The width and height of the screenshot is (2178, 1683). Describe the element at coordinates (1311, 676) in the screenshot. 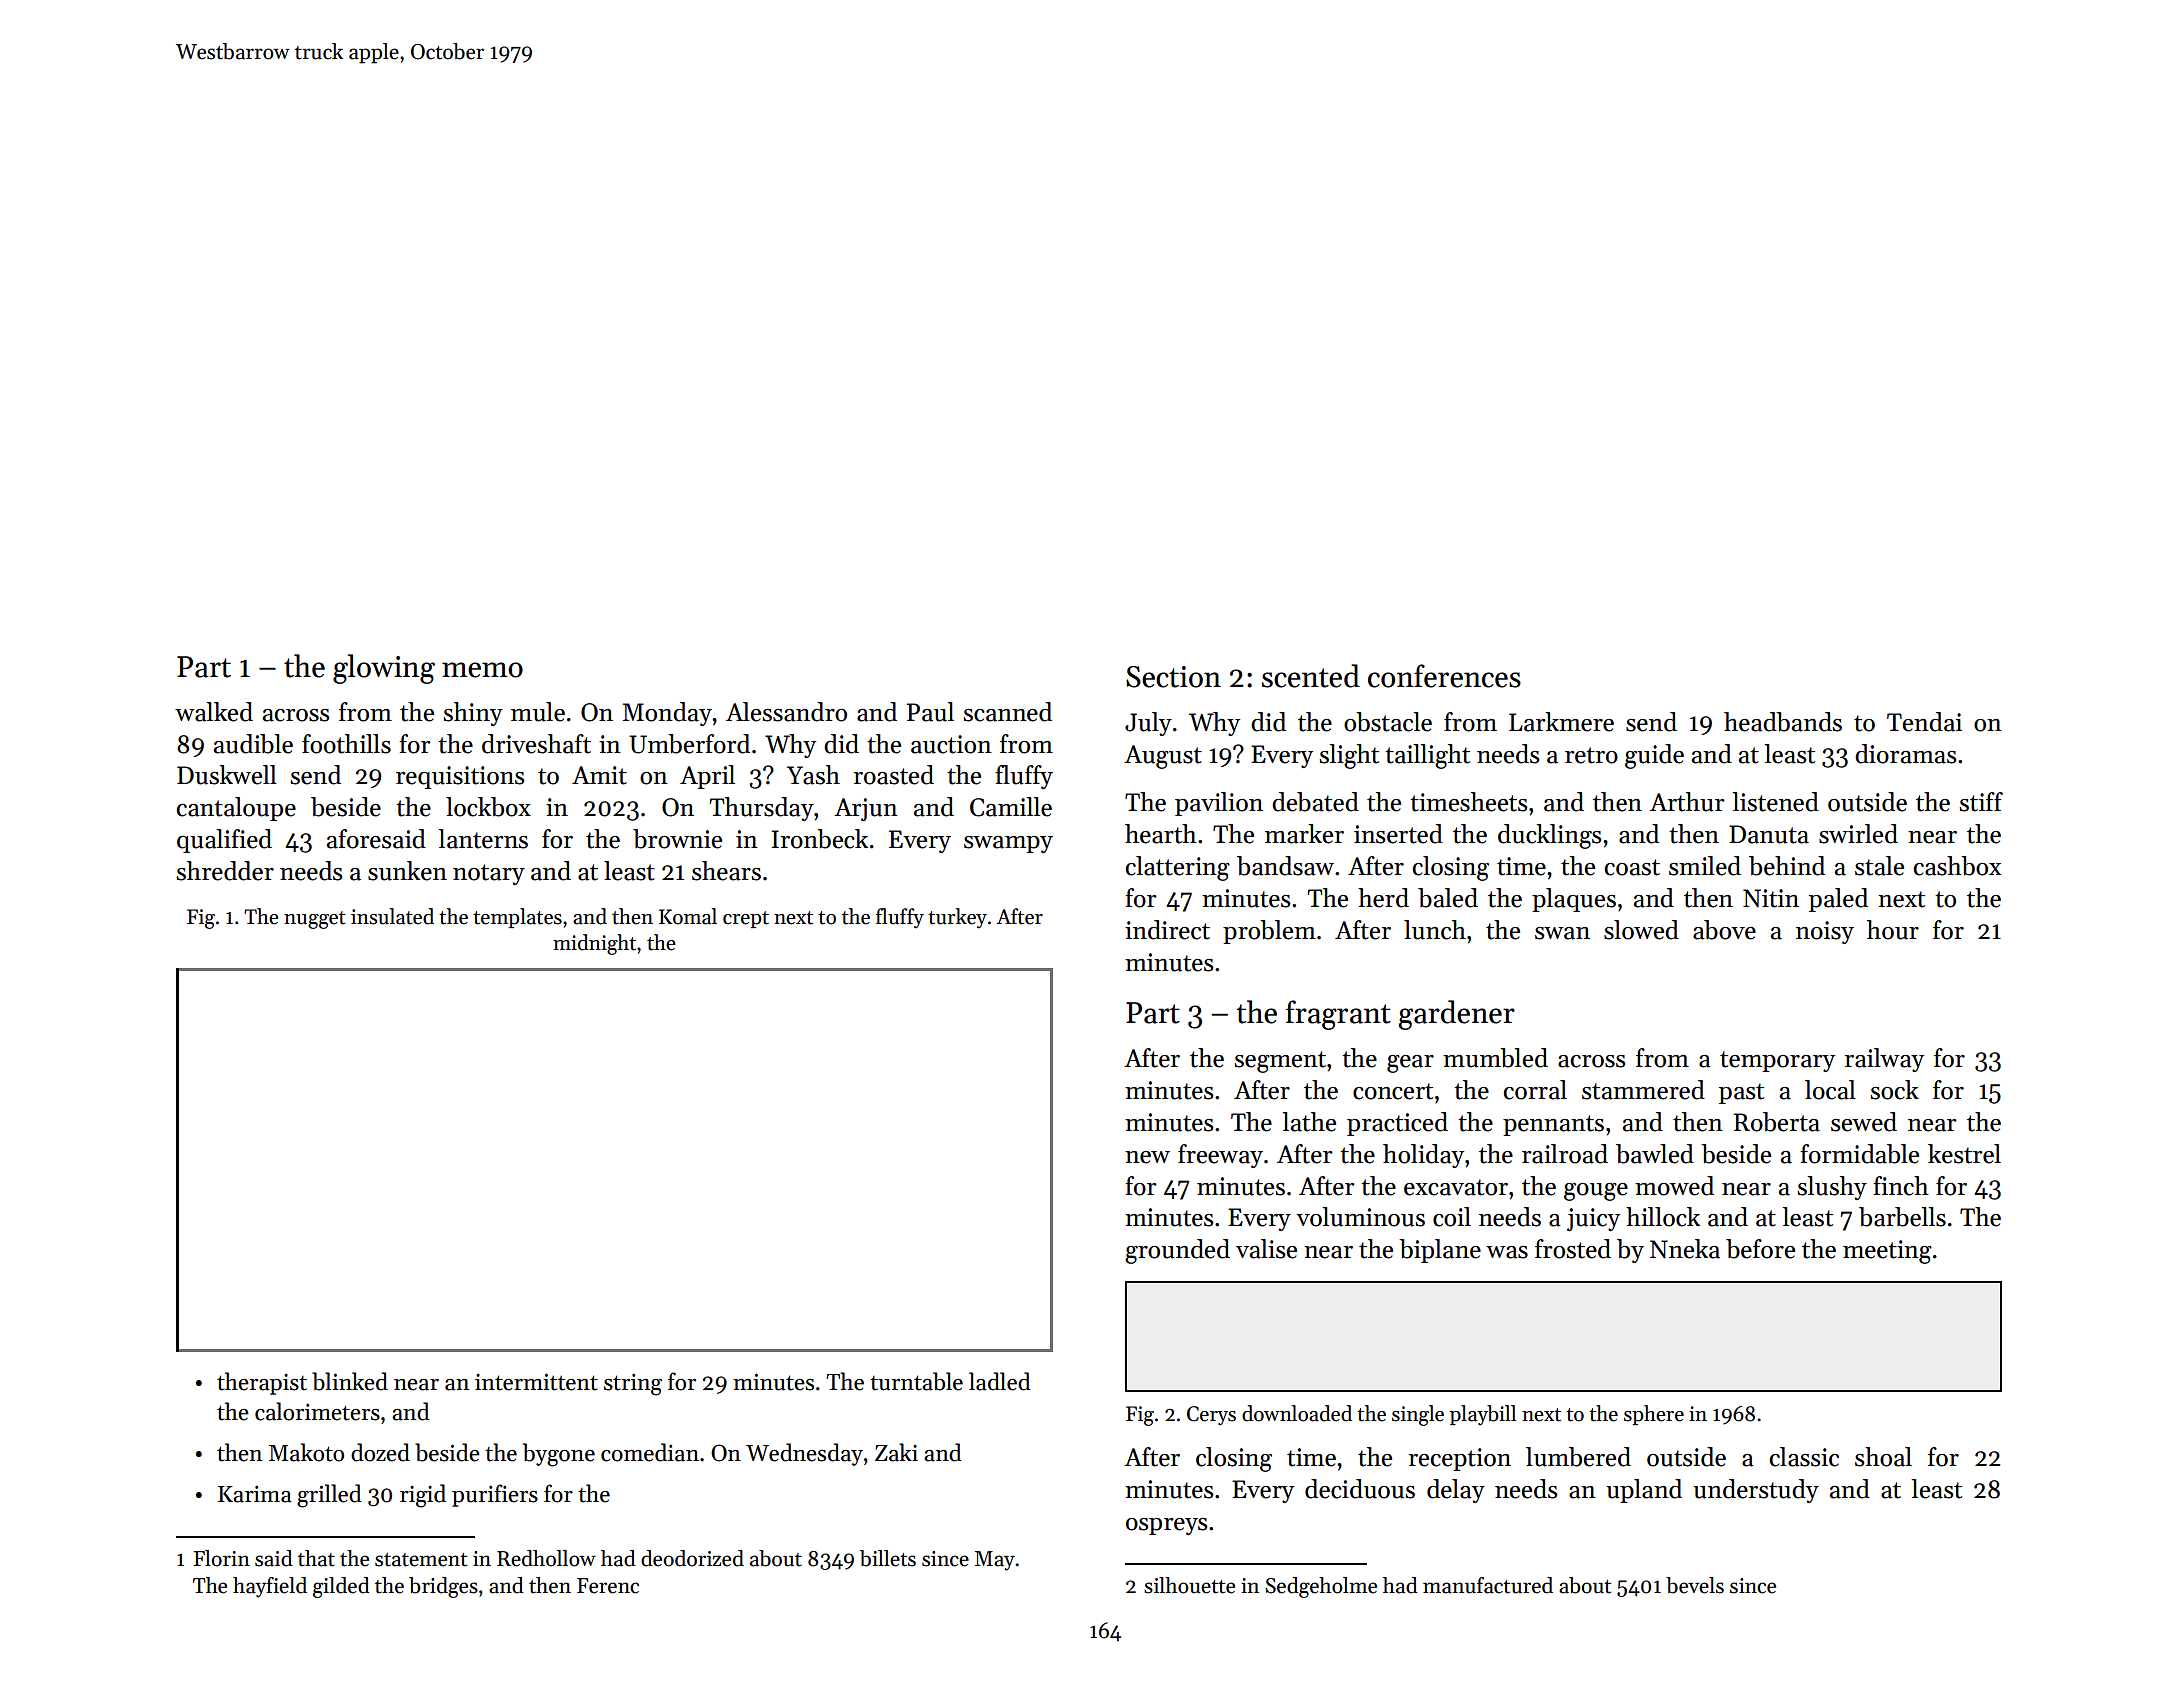

I see `scented` at that location.
